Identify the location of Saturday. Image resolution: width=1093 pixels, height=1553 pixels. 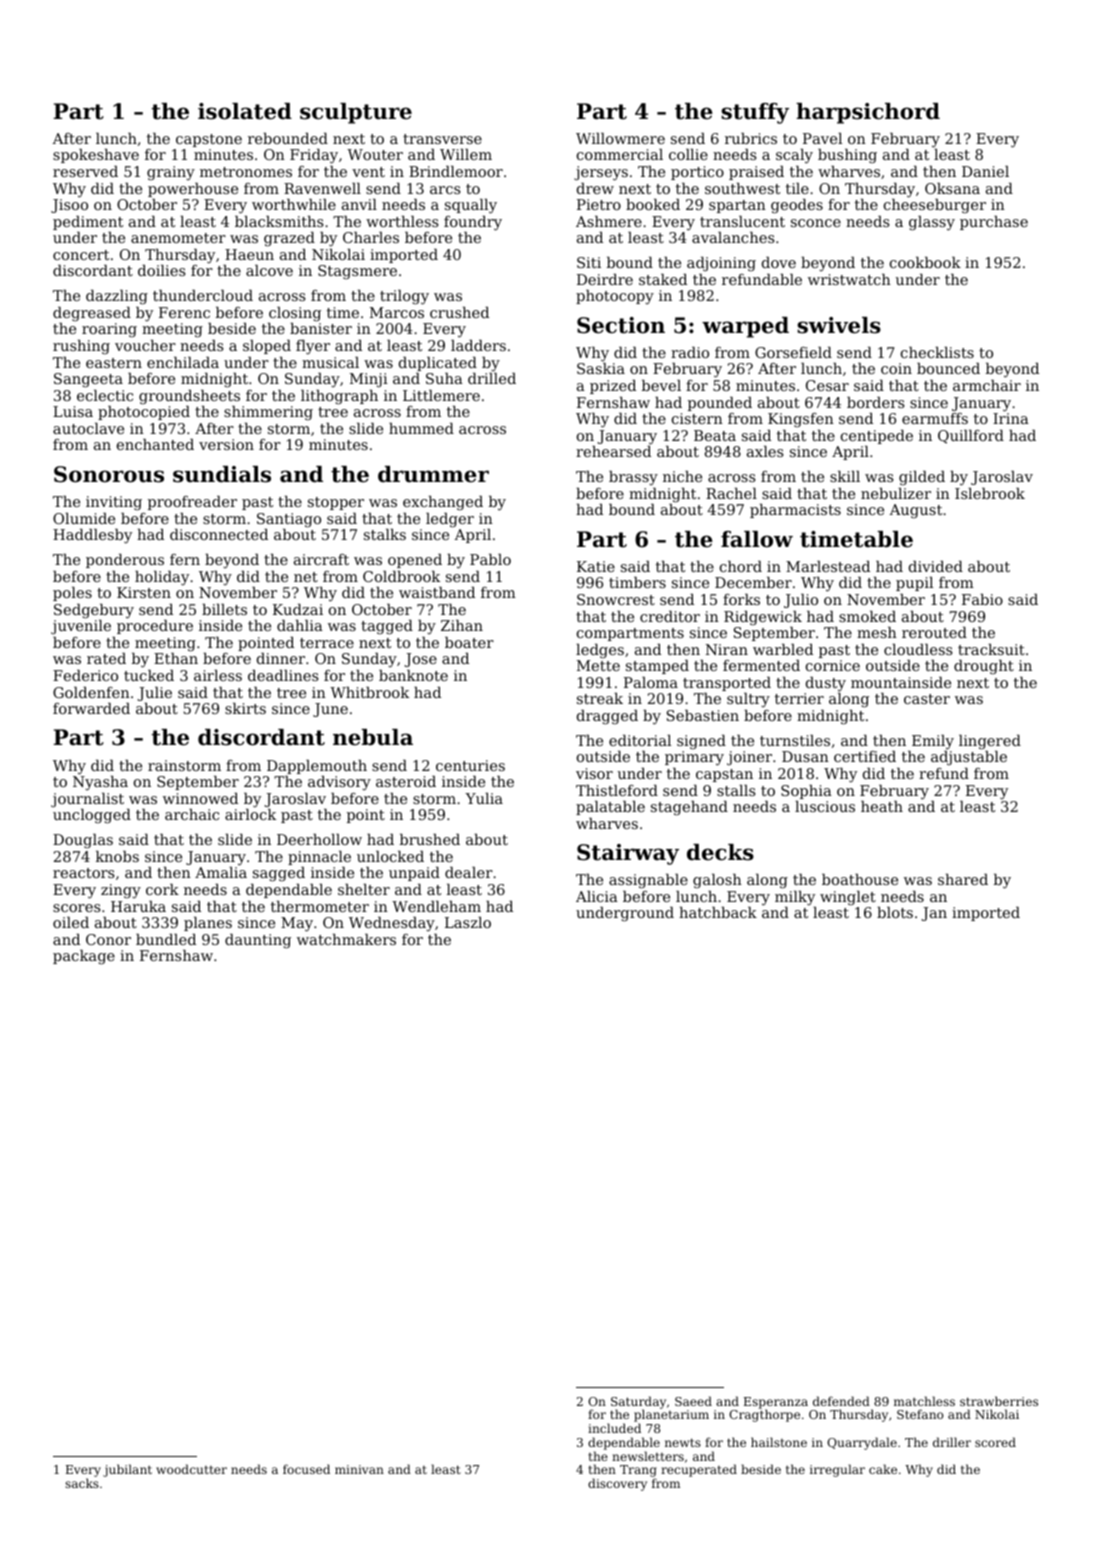
(638, 1403).
